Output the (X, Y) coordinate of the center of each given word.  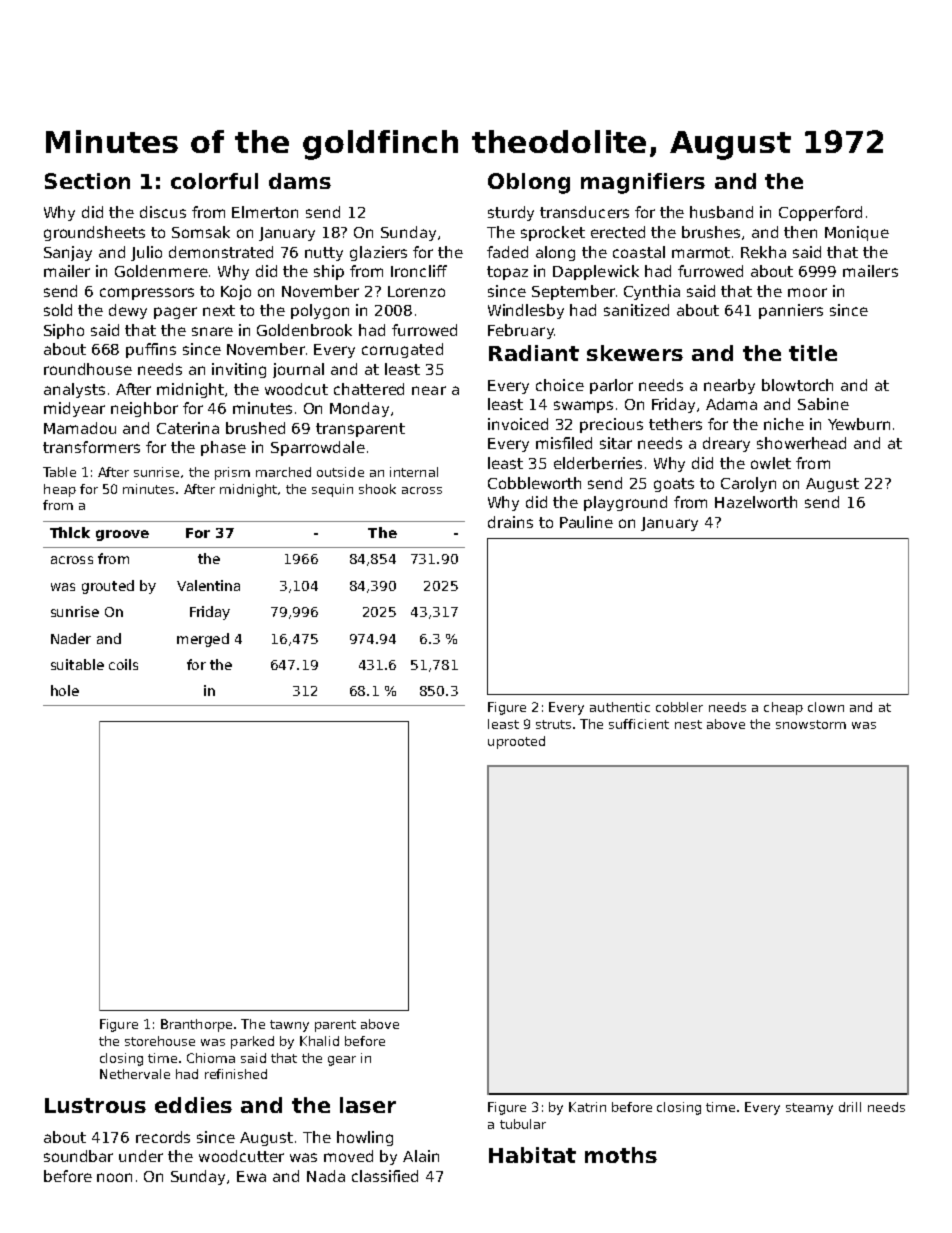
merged (203, 640)
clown (826, 707)
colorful (214, 181)
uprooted (516, 742)
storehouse (160, 1041)
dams (300, 181)
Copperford (820, 213)
